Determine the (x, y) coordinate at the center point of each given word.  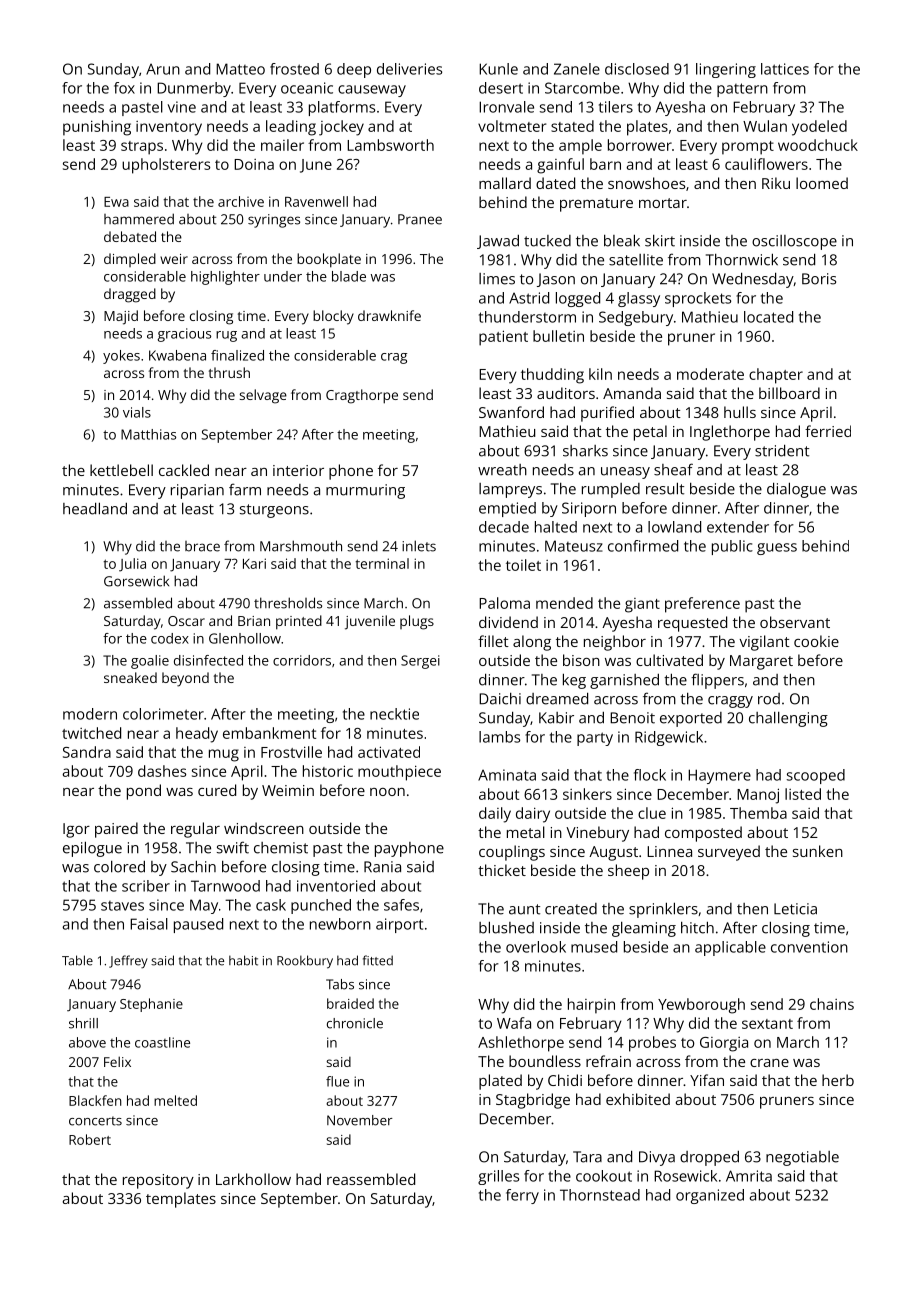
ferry (522, 1196)
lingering (726, 70)
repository (158, 1181)
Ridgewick (669, 738)
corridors (302, 660)
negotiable (802, 1158)
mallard (505, 183)
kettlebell (121, 470)
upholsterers (166, 166)
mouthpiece (399, 773)
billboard (789, 393)
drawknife (389, 315)
